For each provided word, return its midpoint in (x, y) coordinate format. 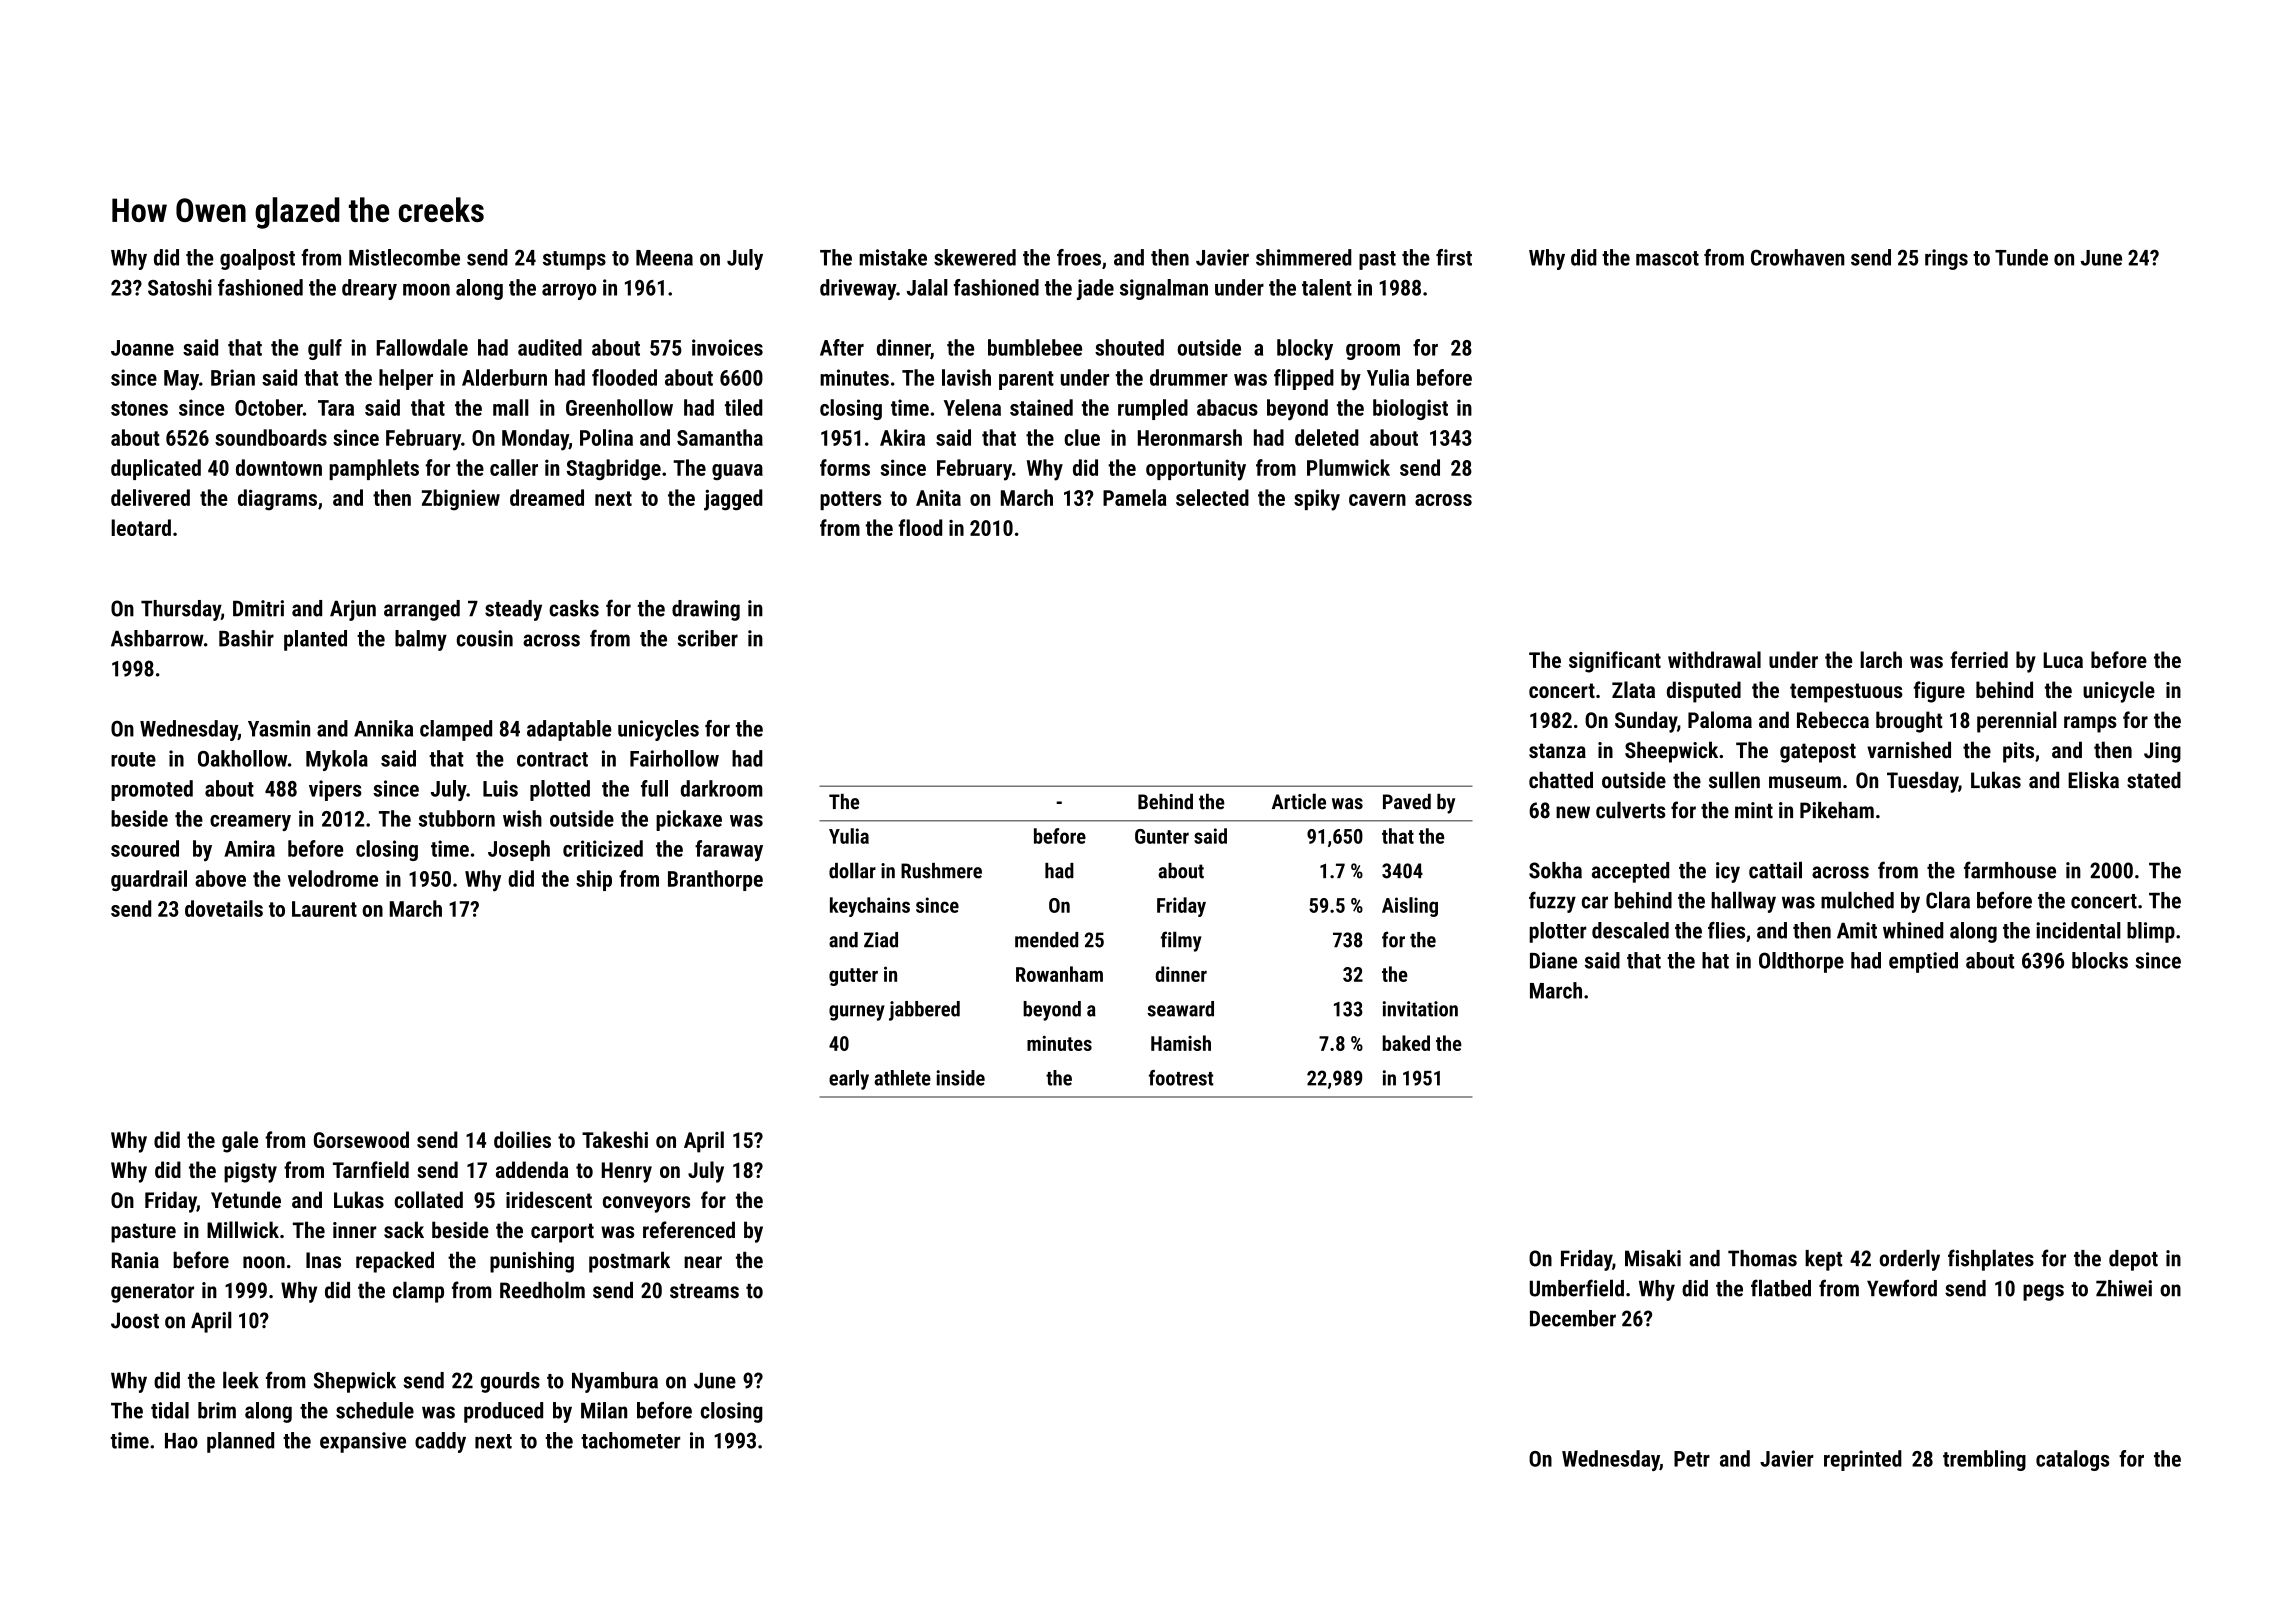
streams (704, 1291)
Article (1299, 801)
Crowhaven (1798, 257)
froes (1079, 257)
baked (1406, 1043)
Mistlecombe (404, 257)
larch (1881, 659)
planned (240, 1442)
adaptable (569, 730)
